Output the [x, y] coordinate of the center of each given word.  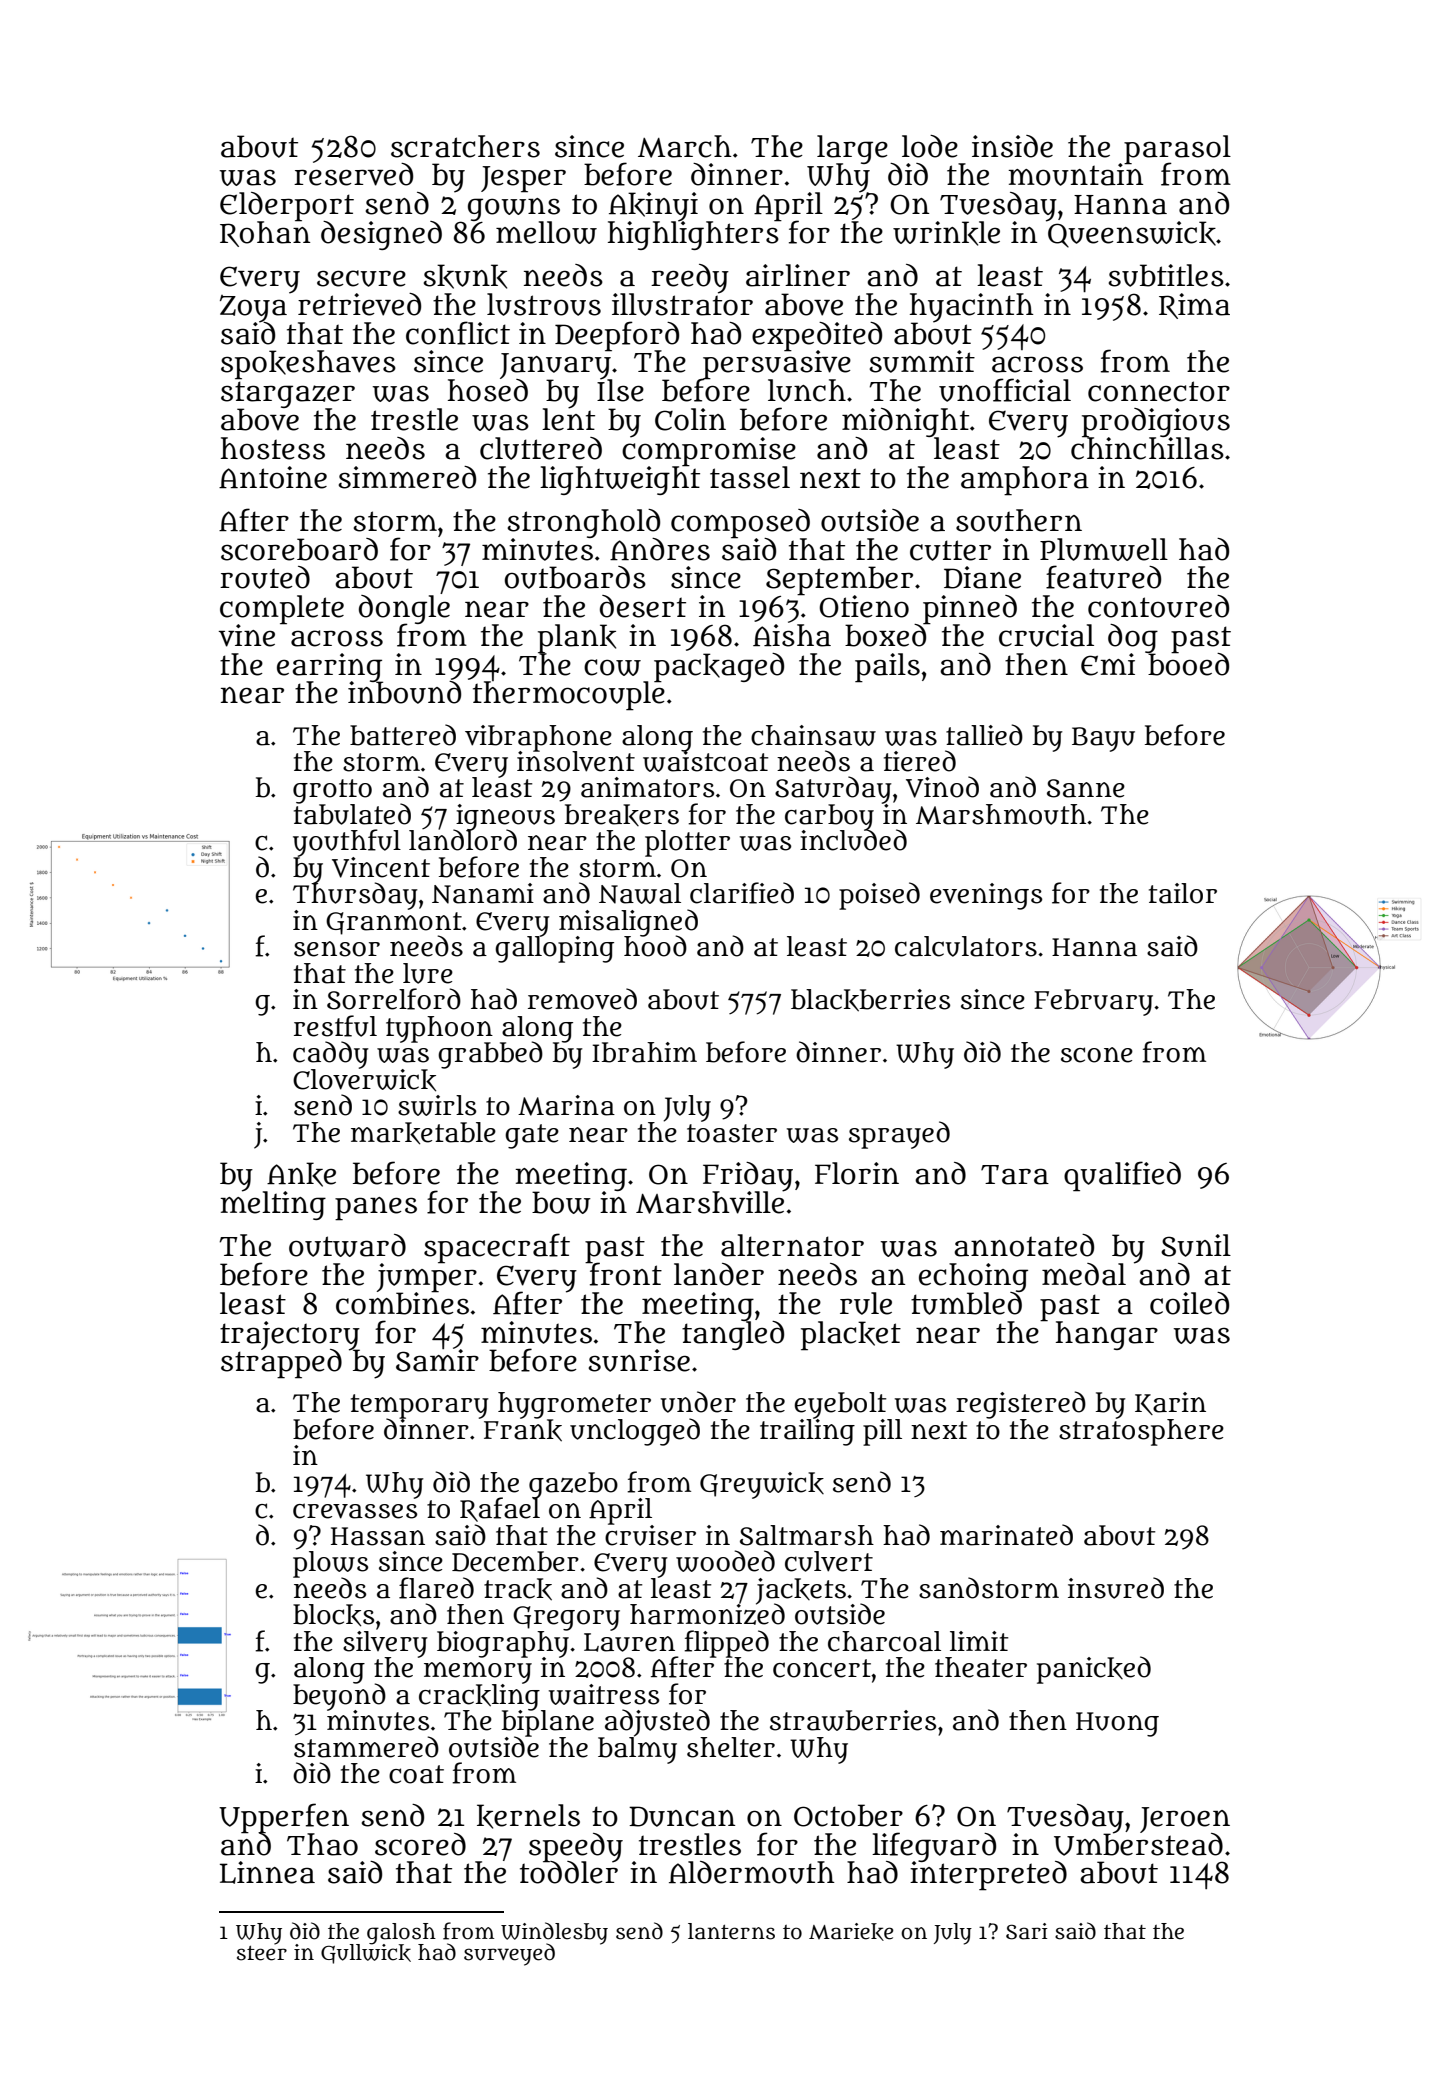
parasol [1177, 149]
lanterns [731, 1931]
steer [262, 1953]
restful [335, 1026]
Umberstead [1138, 1844]
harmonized [707, 1614]
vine [247, 635]
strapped [281, 1364]
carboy [829, 817]
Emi [1108, 664]
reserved [353, 174]
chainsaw [813, 735]
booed [1188, 664]
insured [1116, 1588]
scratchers [465, 146]
